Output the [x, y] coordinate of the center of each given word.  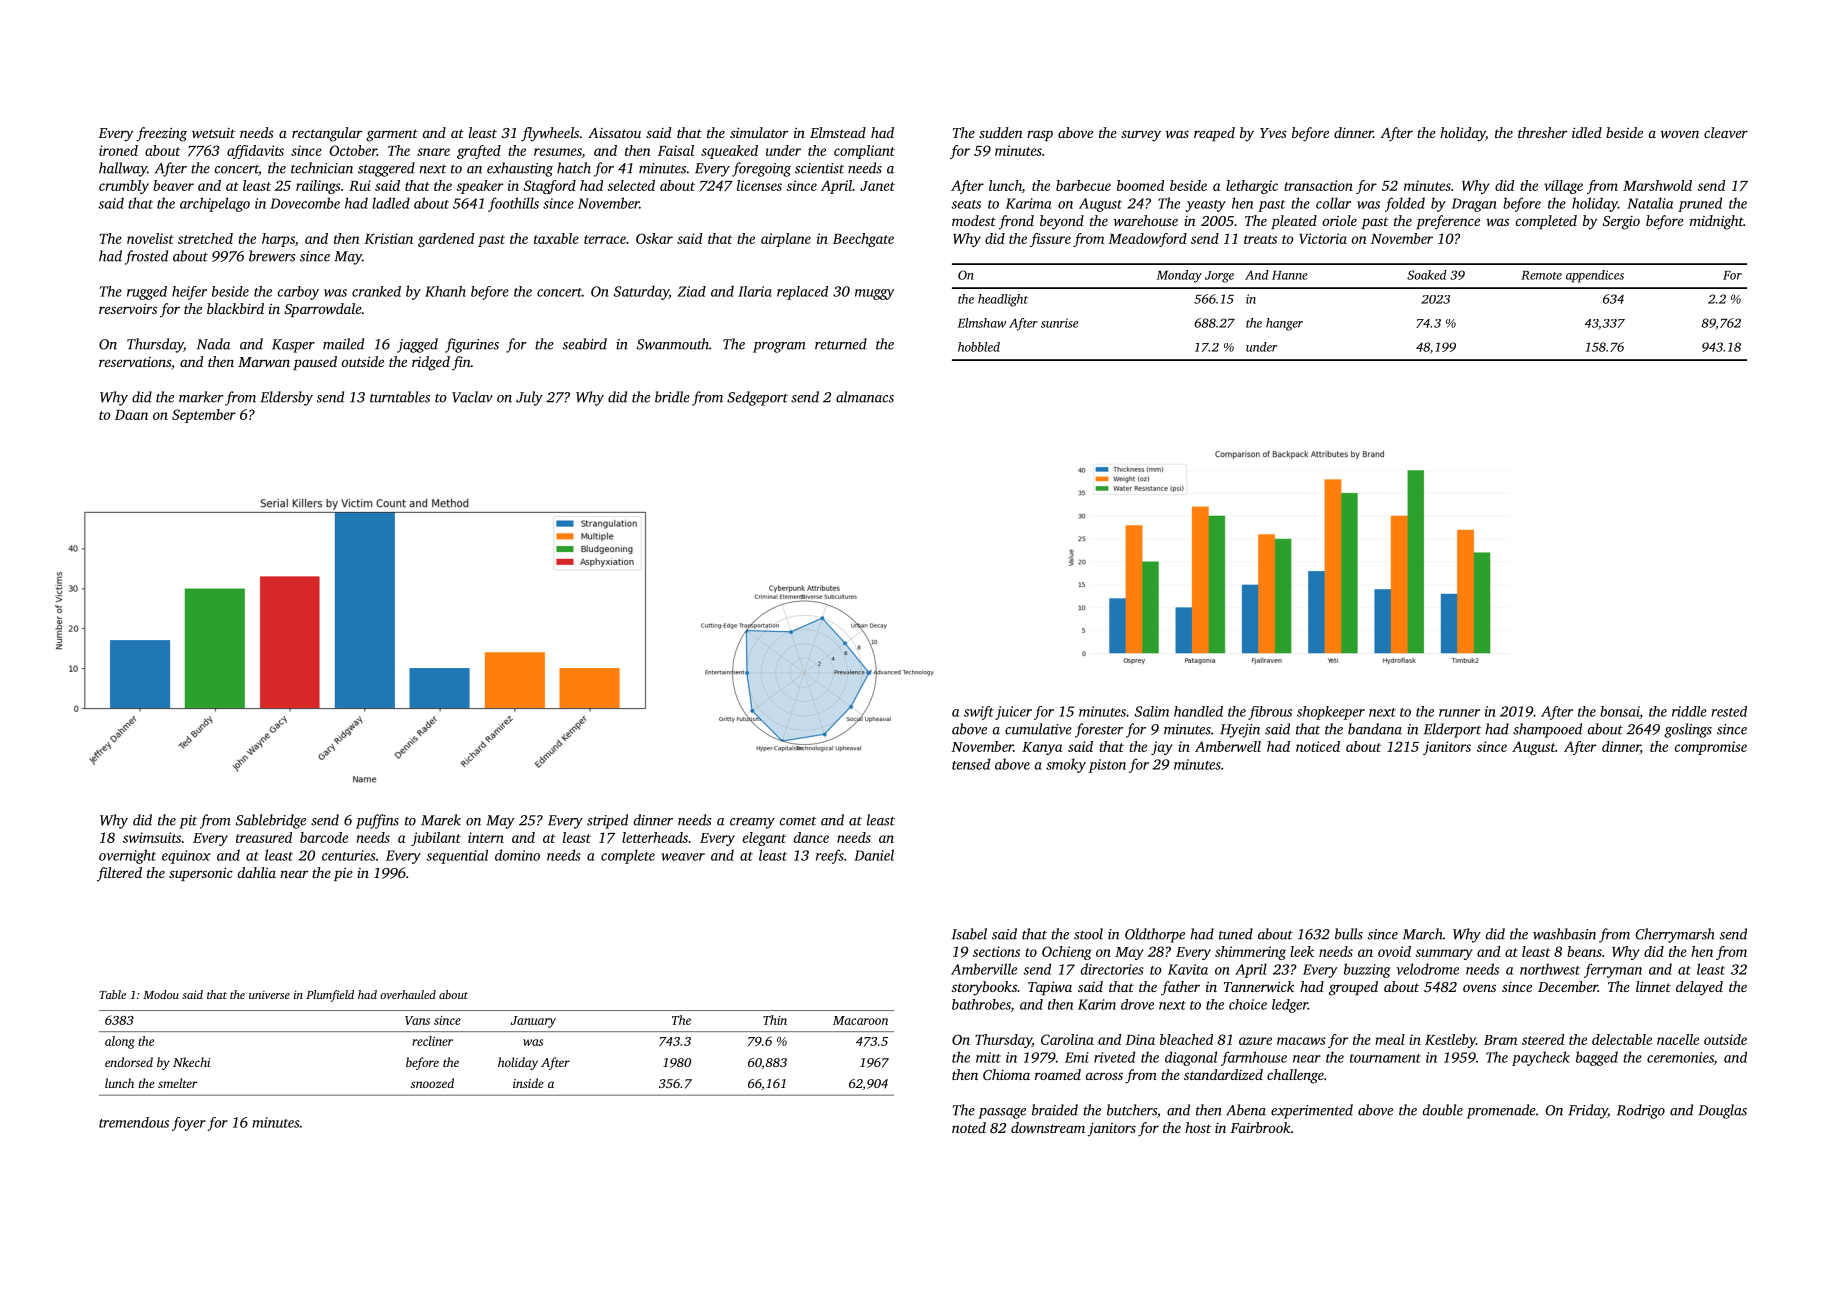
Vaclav [472, 397]
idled [1587, 132]
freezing [161, 134]
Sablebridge [271, 821]
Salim [1152, 711]
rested [1729, 711]
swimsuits [152, 837]
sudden [1001, 132]
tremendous [134, 1122]
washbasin [1564, 934]
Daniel [874, 855]
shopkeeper [1331, 713]
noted [969, 1127]
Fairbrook [1260, 1127]
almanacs [865, 397]
